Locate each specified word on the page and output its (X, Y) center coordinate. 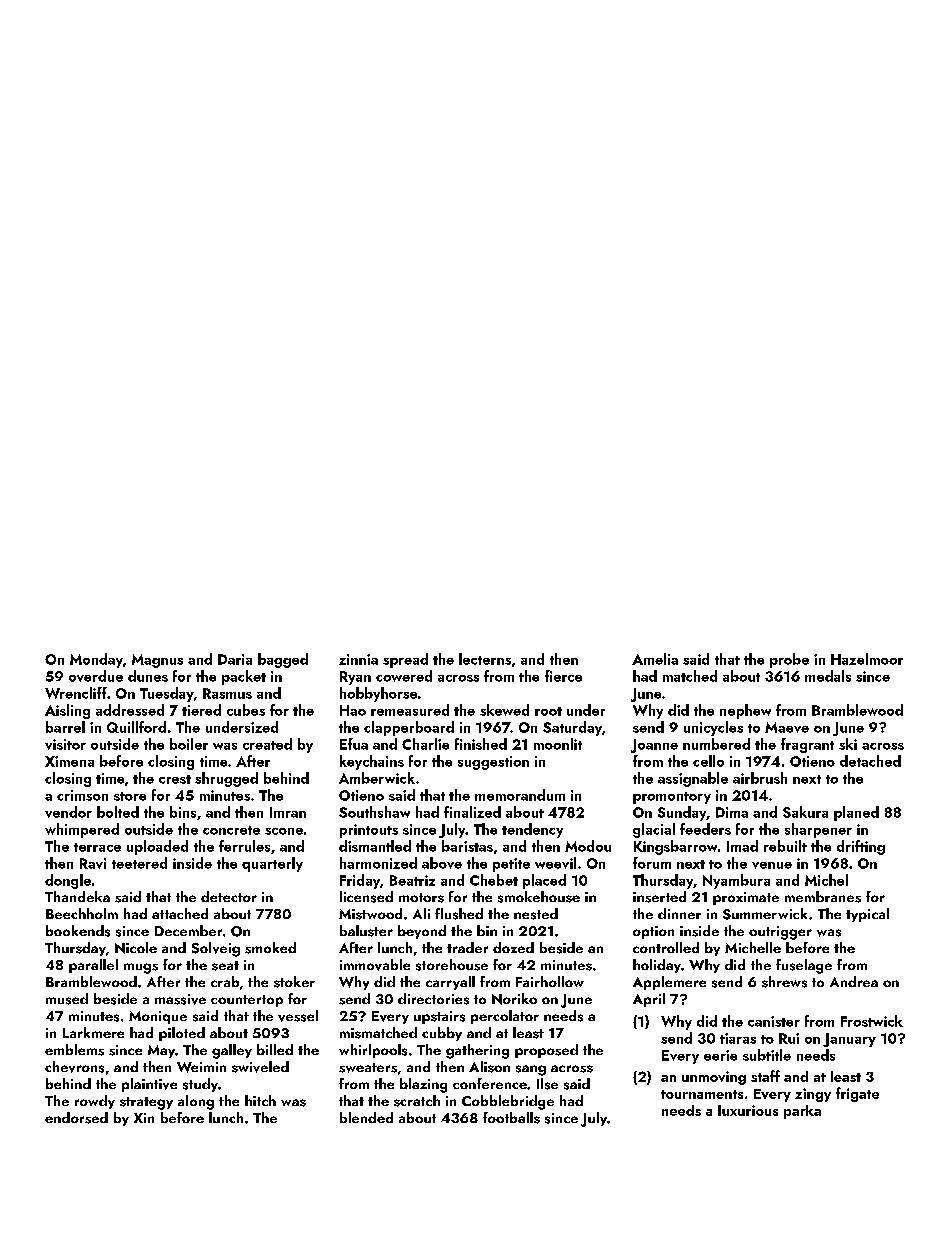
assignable (693, 779)
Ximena (69, 761)
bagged (283, 660)
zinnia (358, 659)
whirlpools (373, 1051)
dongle (68, 881)
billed (275, 1049)
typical (867, 915)
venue (772, 865)
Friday (360, 881)
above (442, 863)
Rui (789, 1038)
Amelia (655, 659)
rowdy (95, 1102)
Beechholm (82, 913)
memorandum (520, 795)
